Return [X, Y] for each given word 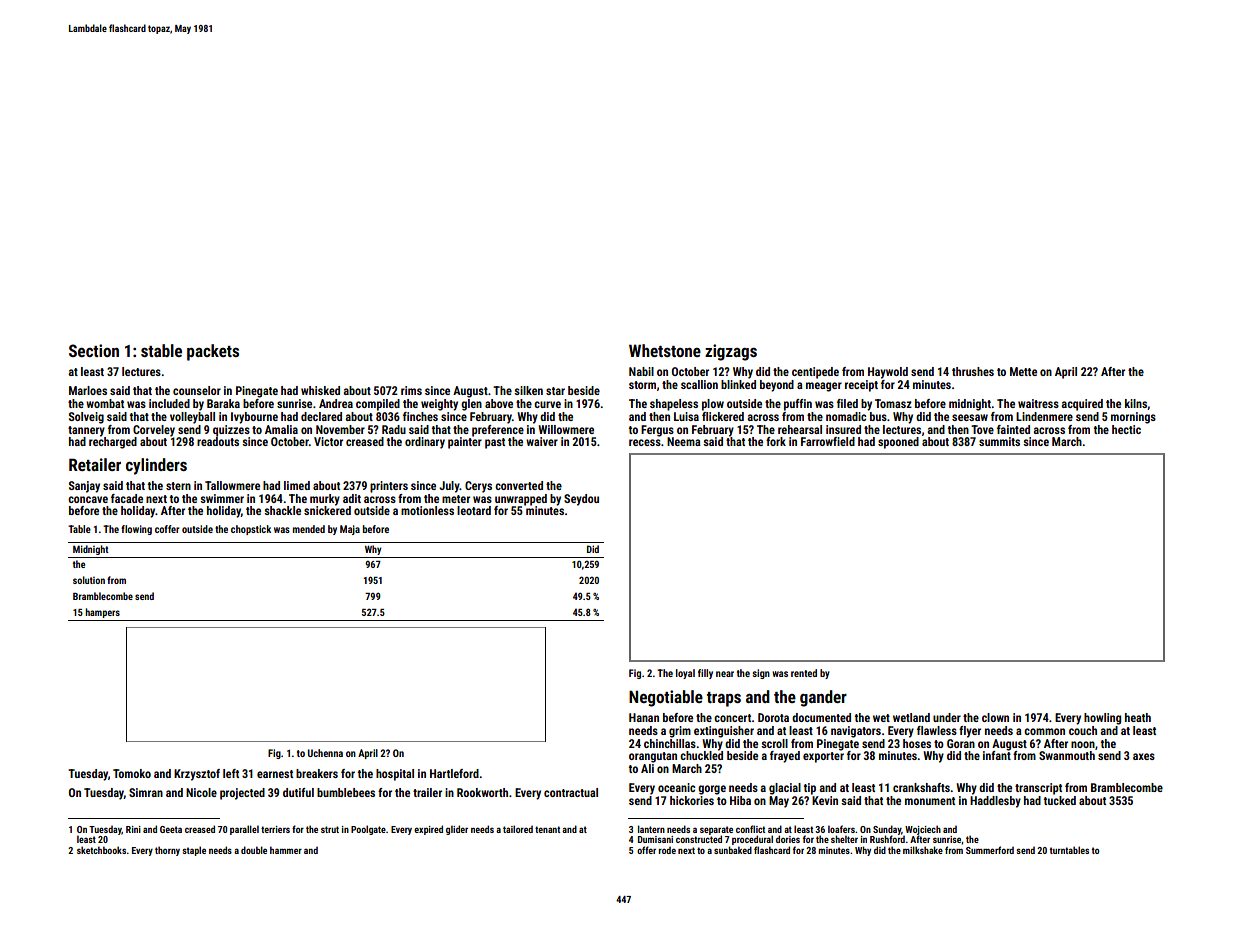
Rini [133, 829]
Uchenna [325, 753]
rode [667, 850]
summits [999, 441]
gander [823, 698]
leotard [474, 510]
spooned [898, 443]
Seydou [581, 500]
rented [804, 673]
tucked [1060, 800]
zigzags [731, 352]
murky [325, 500]
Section [94, 350]
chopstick [251, 530]
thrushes [973, 371]
